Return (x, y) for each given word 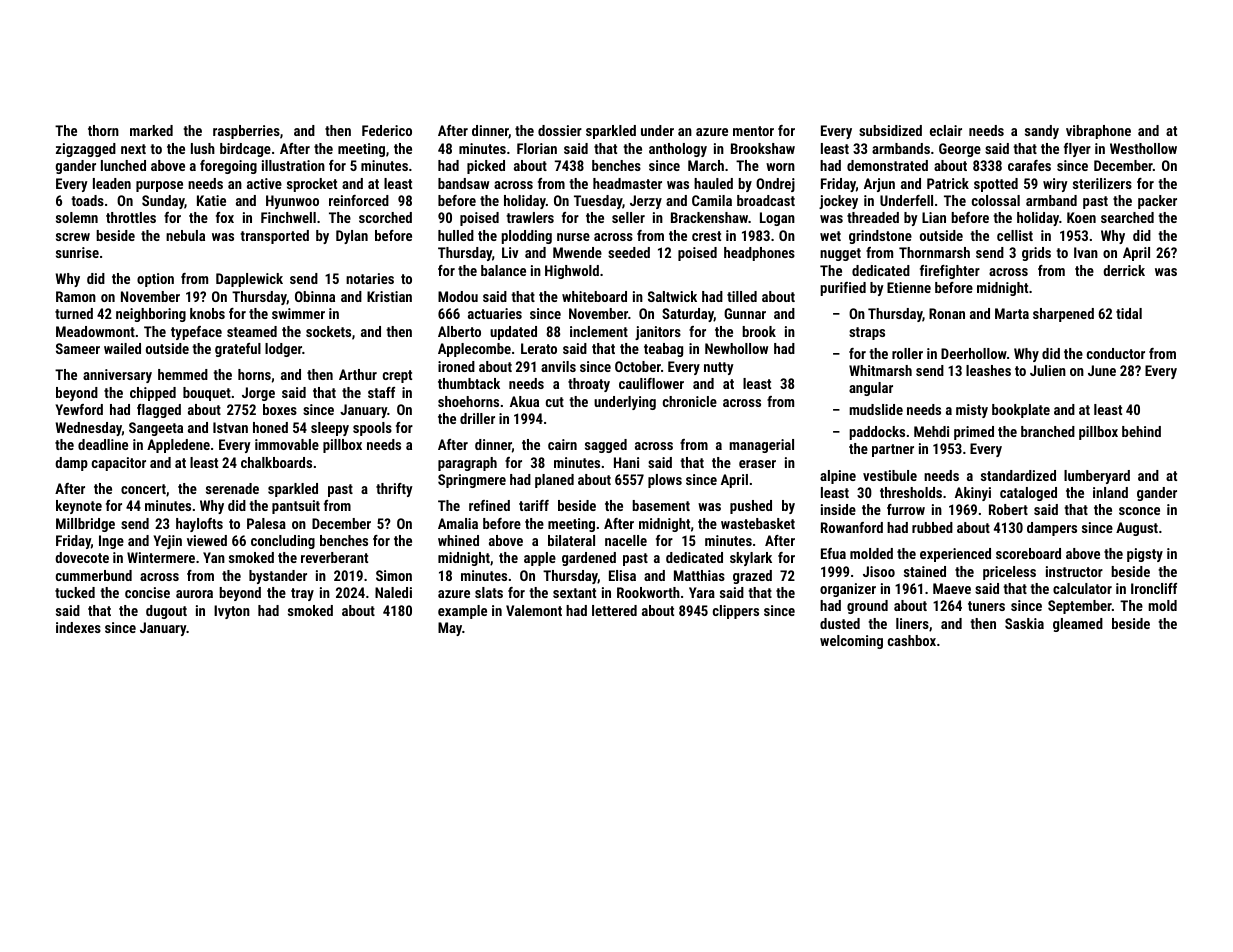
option (155, 280)
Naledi (393, 592)
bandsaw (463, 183)
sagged (606, 446)
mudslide (876, 409)
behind (1141, 431)
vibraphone (1098, 132)
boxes (280, 409)
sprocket (312, 185)
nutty (719, 368)
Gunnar (745, 313)
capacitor (119, 464)
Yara (702, 592)
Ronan (947, 313)
